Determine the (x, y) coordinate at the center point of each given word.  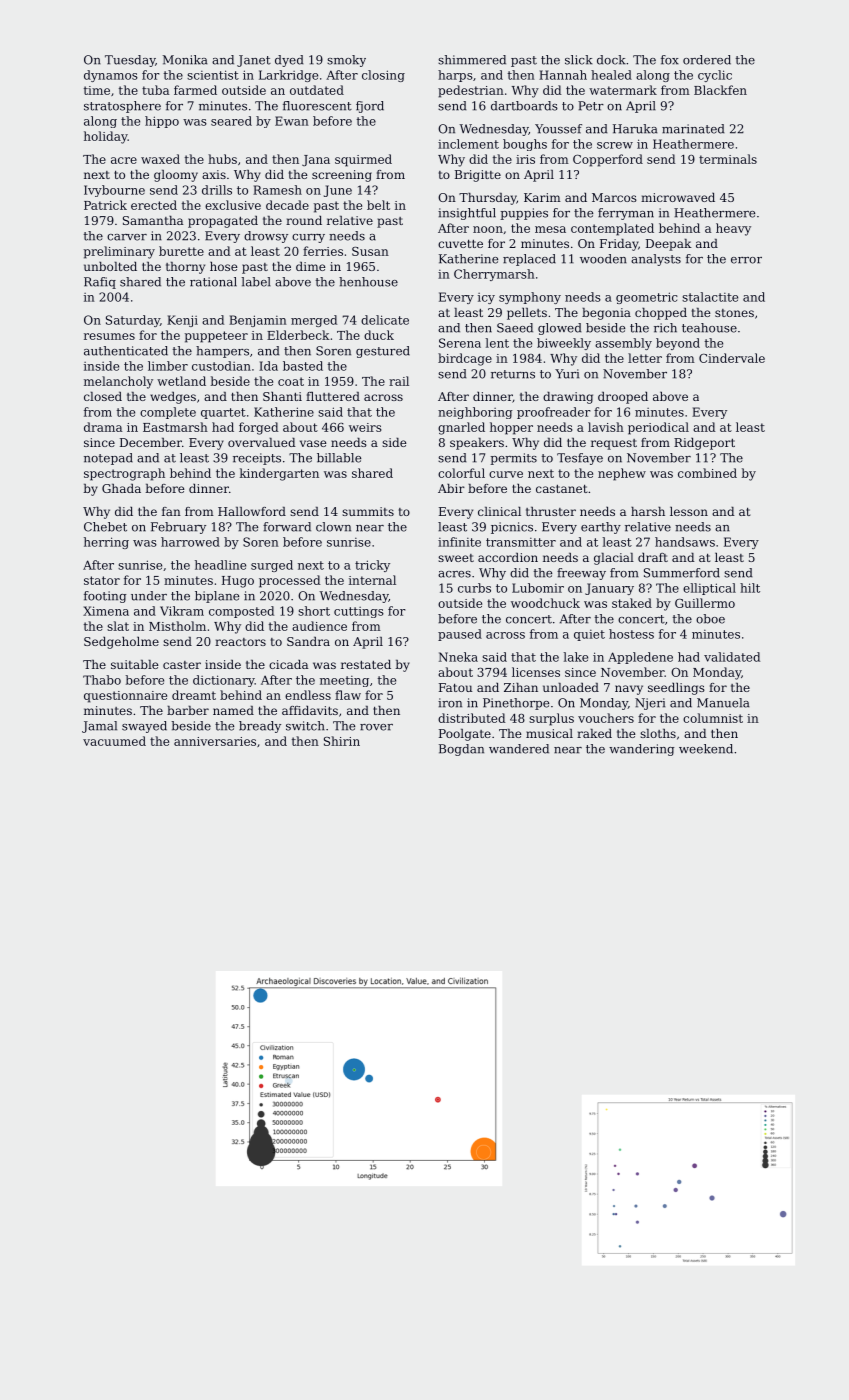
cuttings (359, 612)
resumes (109, 336)
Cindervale (732, 358)
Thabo (102, 680)
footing (105, 597)
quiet (589, 635)
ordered (707, 60)
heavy (733, 229)
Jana (316, 160)
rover (376, 727)
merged (314, 321)
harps (455, 76)
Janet (254, 61)
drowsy (266, 237)
